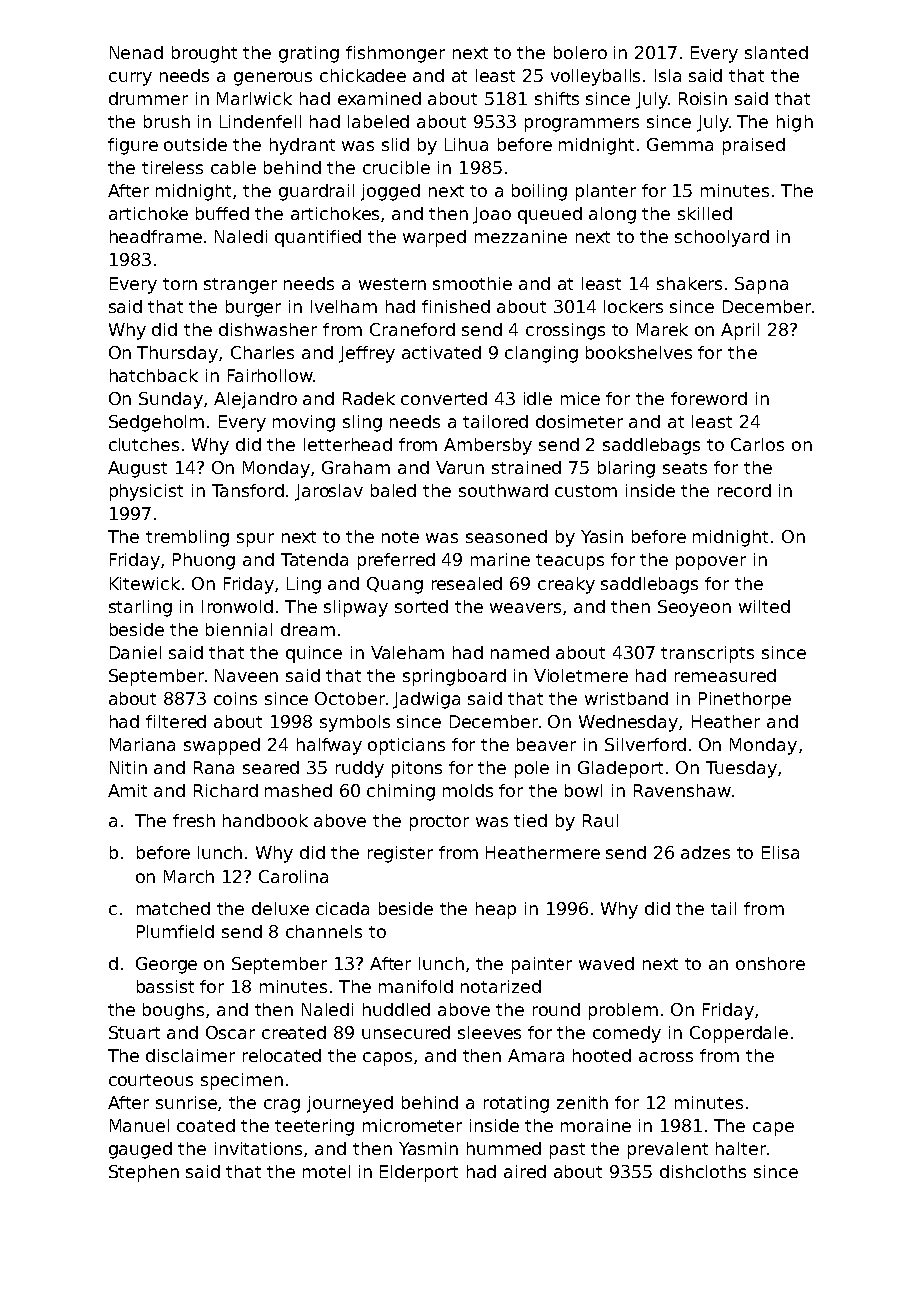 This page has width=924, height=1308. What do you see at coordinates (154, 375) in the page?
I see `hatchback` at bounding box center [154, 375].
